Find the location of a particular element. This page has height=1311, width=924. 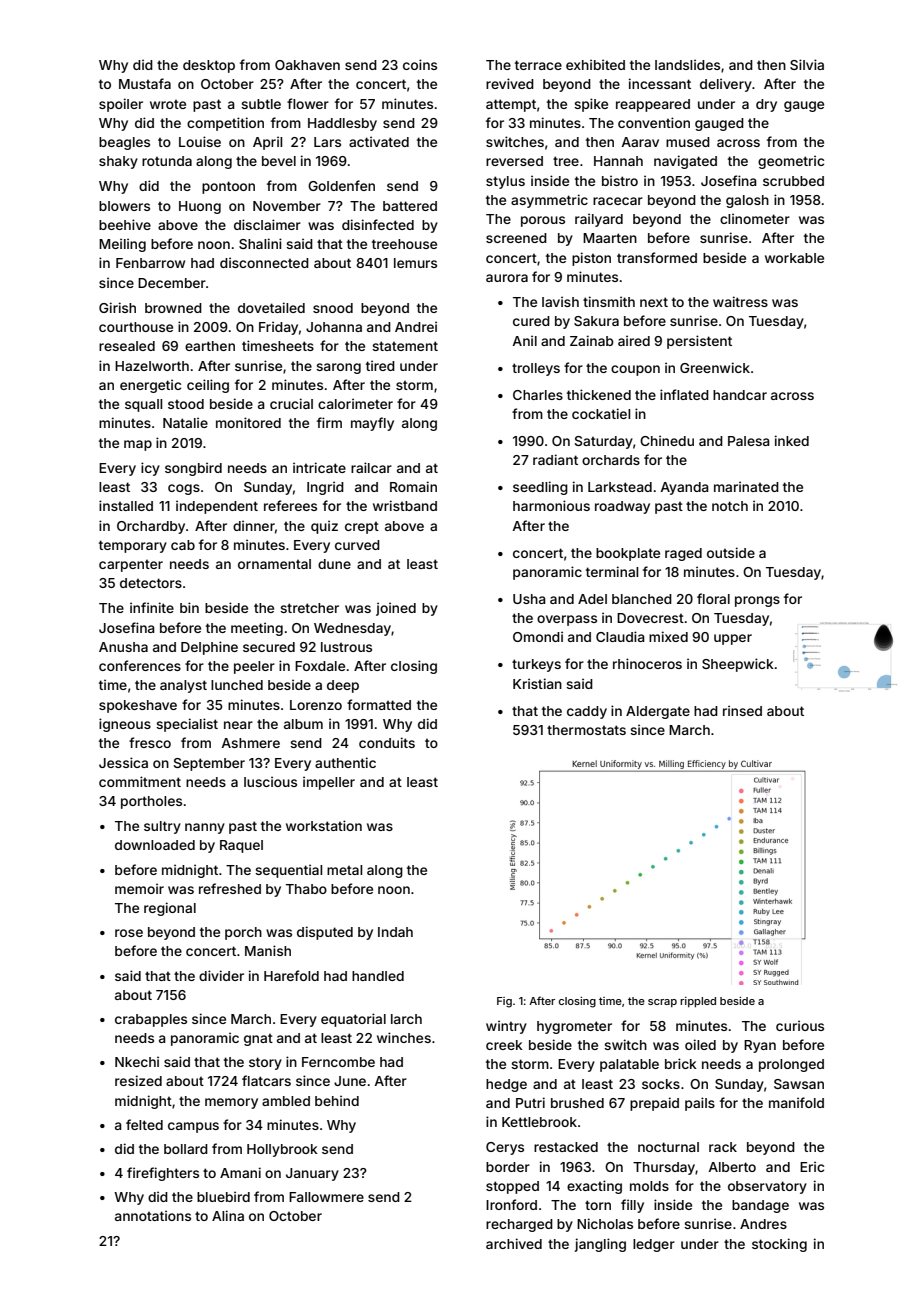

stocking is located at coordinates (779, 1245).
